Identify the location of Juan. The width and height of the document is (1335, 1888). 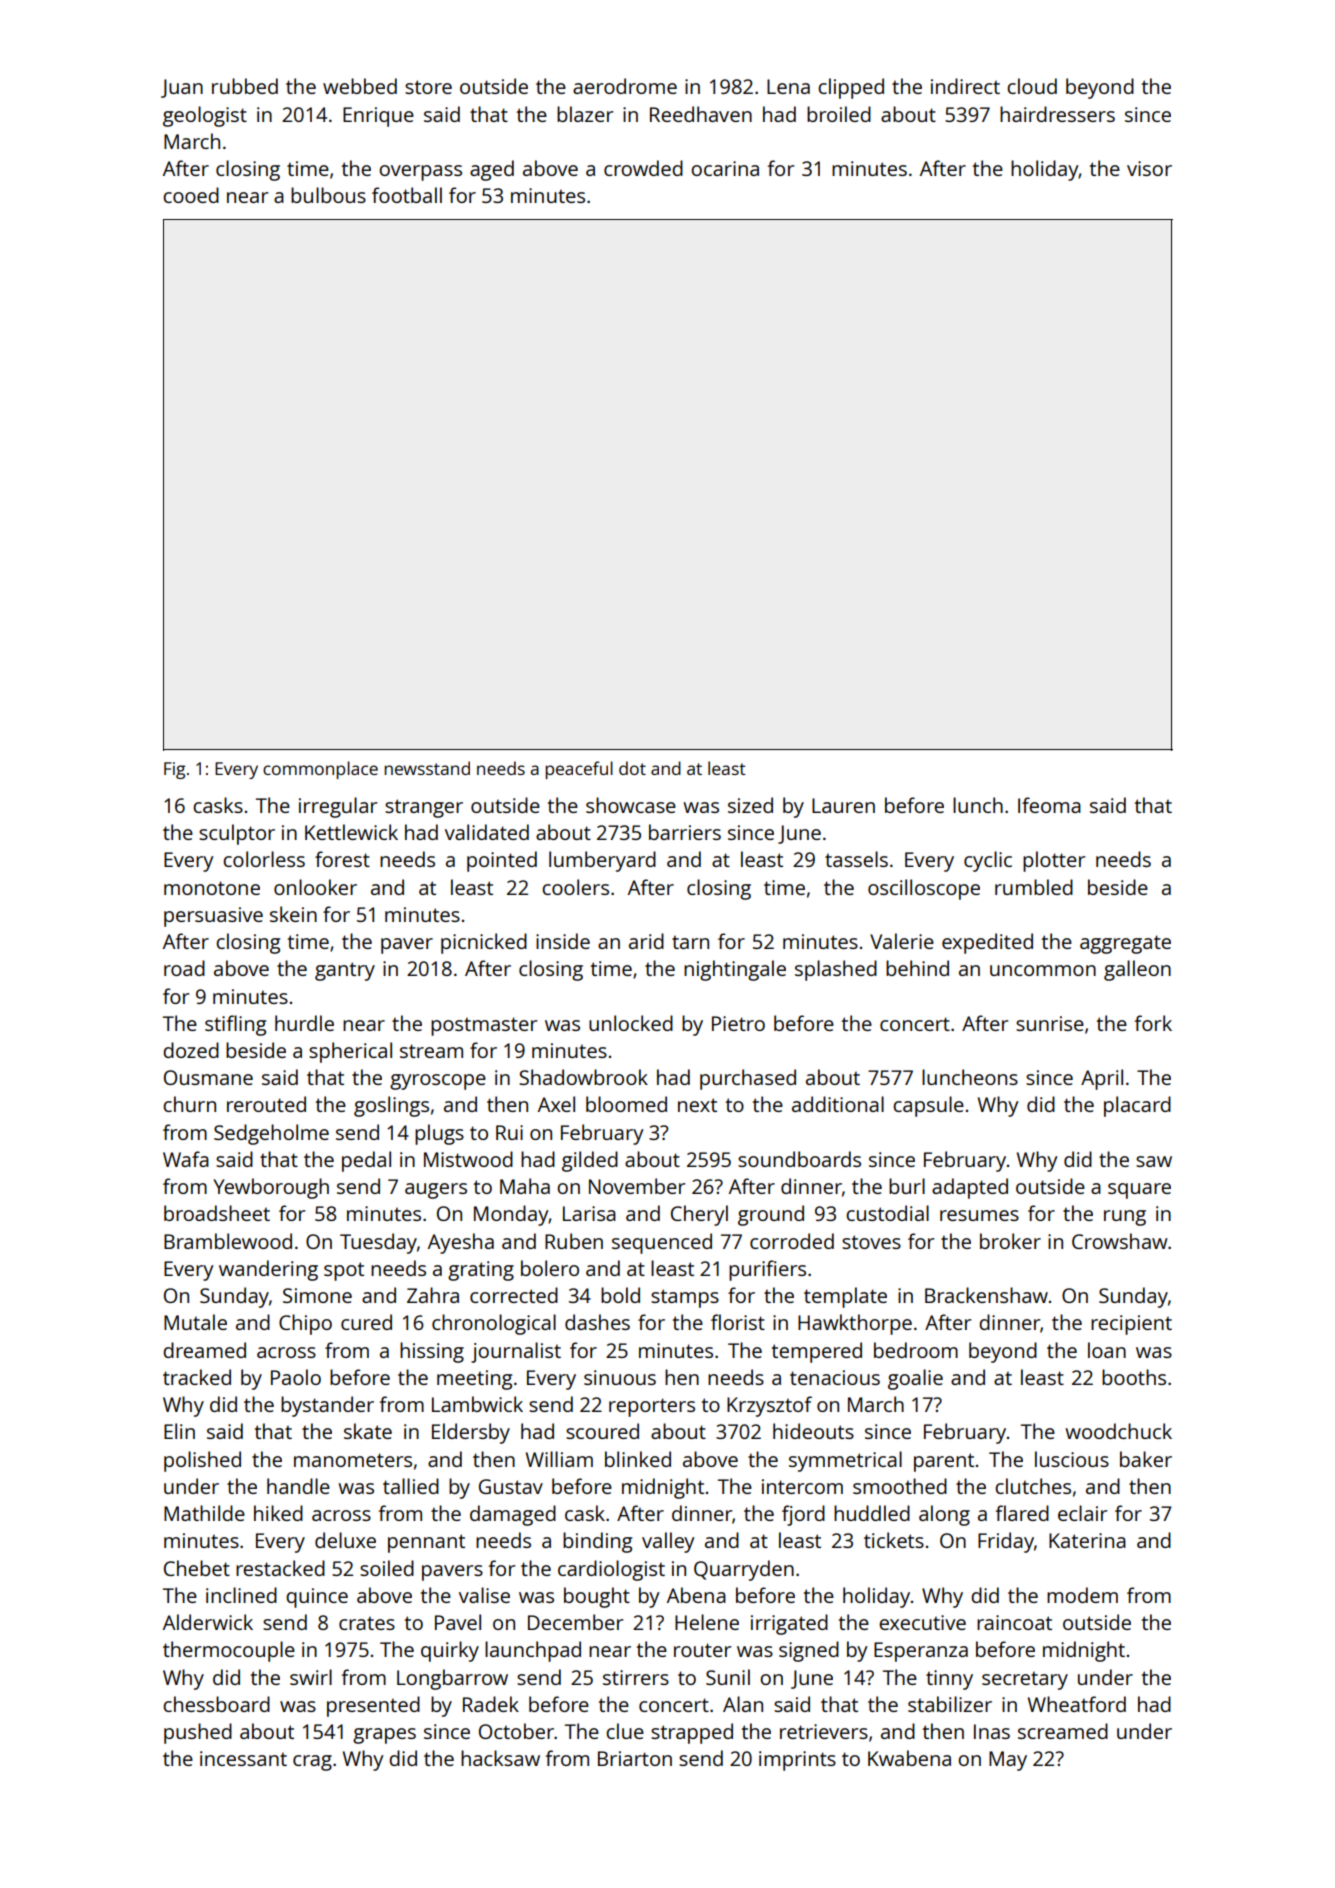
(182, 88).
